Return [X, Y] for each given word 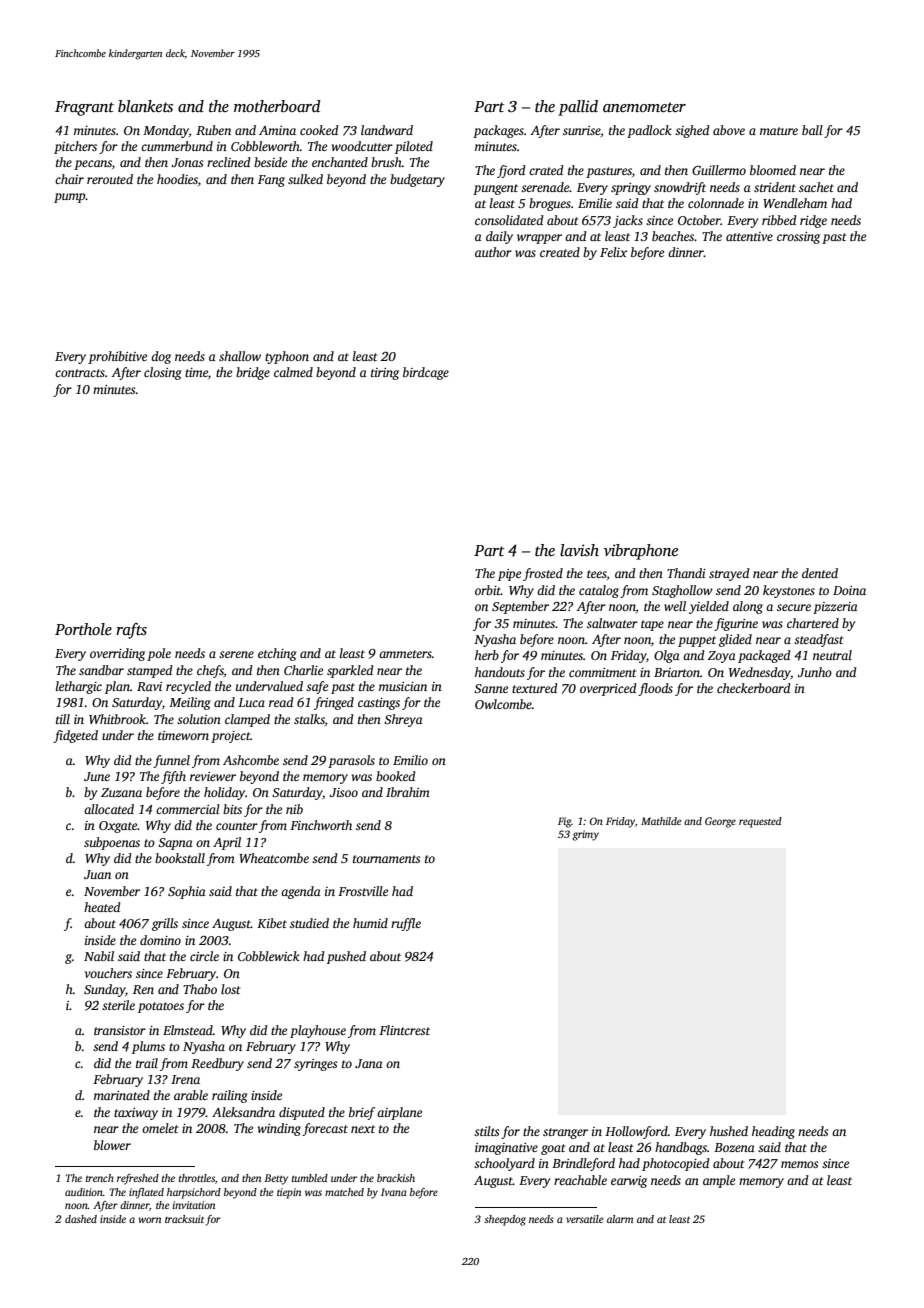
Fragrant [84, 108]
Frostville [363, 891]
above [729, 130]
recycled [188, 687]
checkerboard [754, 688]
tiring [385, 374]
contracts [80, 373]
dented [820, 573]
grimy [585, 835]
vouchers [108, 973]
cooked [319, 130]
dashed [81, 1219]
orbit [488, 590]
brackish [396, 1178]
